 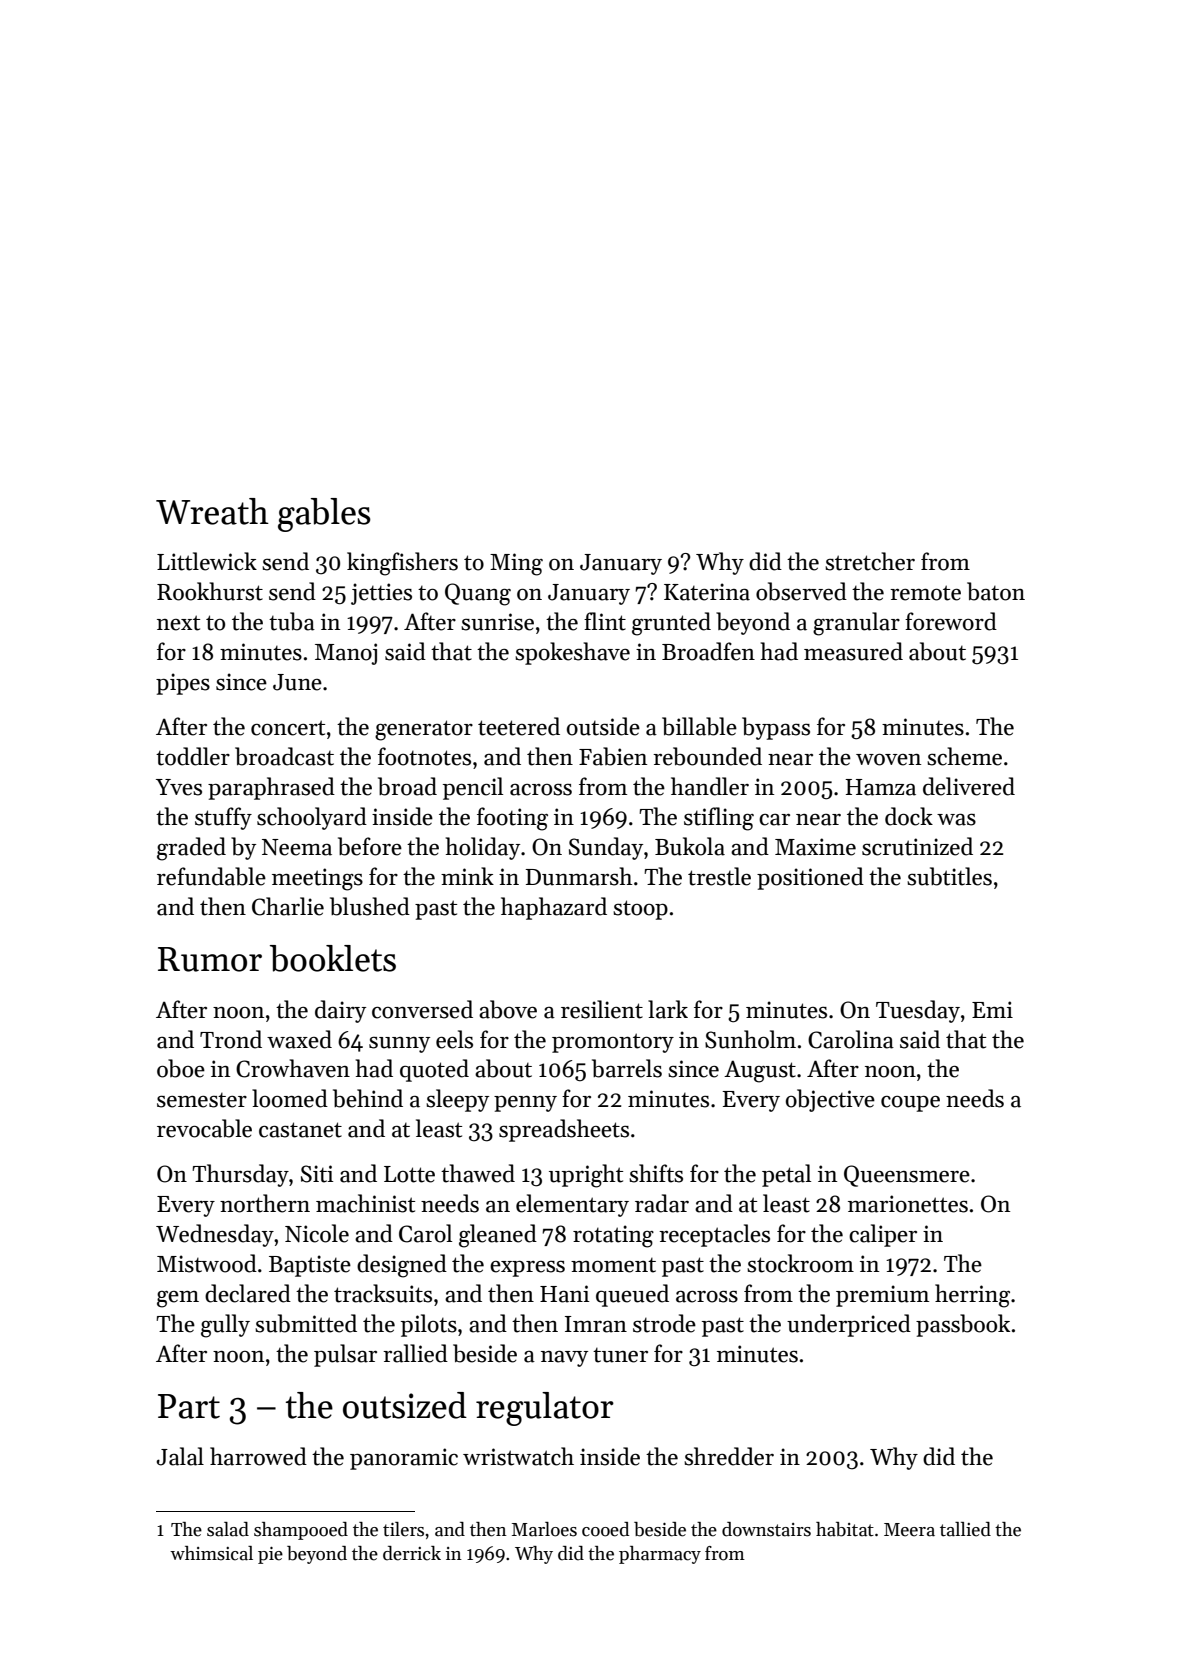 I want to click on pie, so click(x=270, y=1555).
